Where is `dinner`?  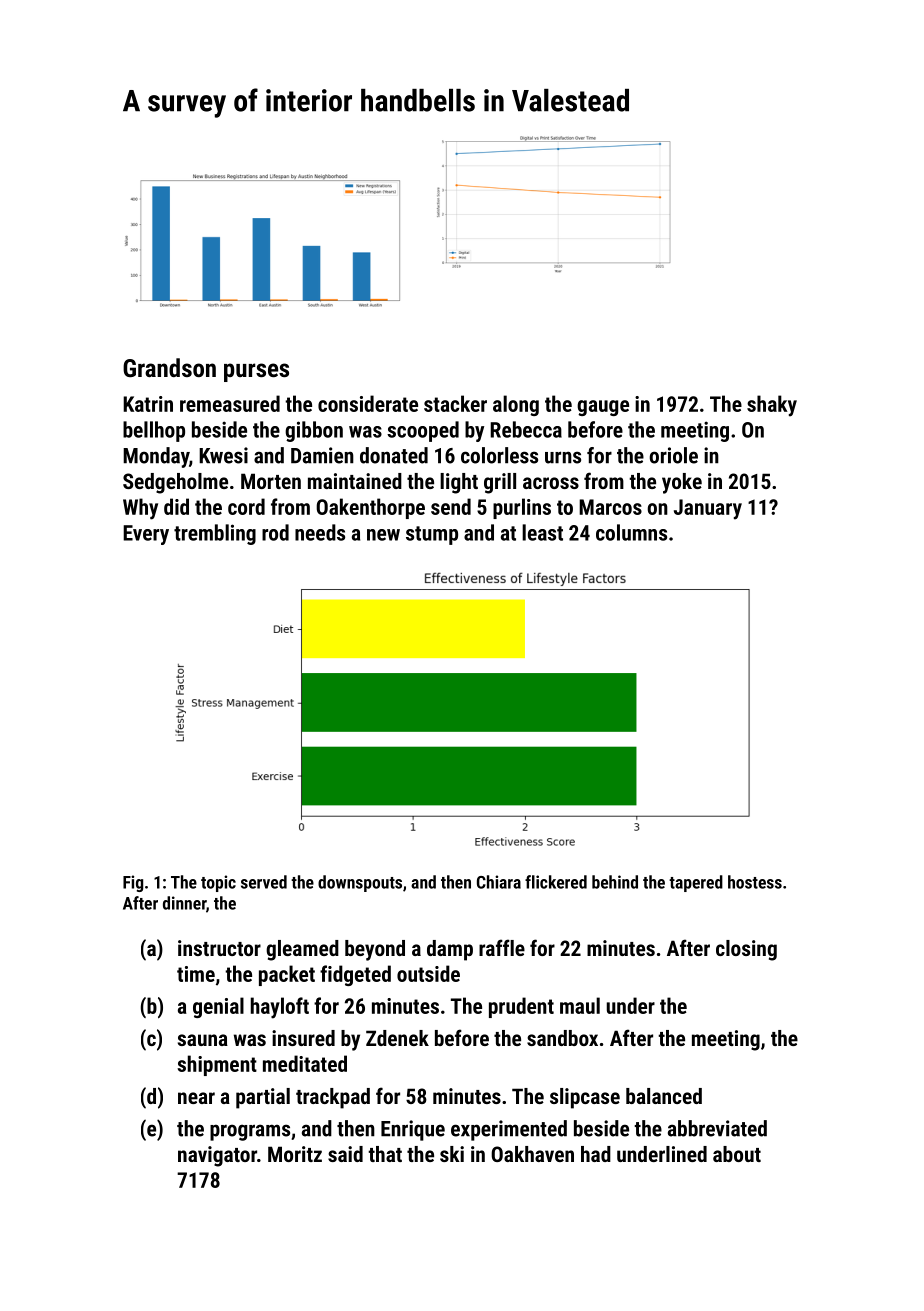 dinner is located at coordinates (184, 903).
